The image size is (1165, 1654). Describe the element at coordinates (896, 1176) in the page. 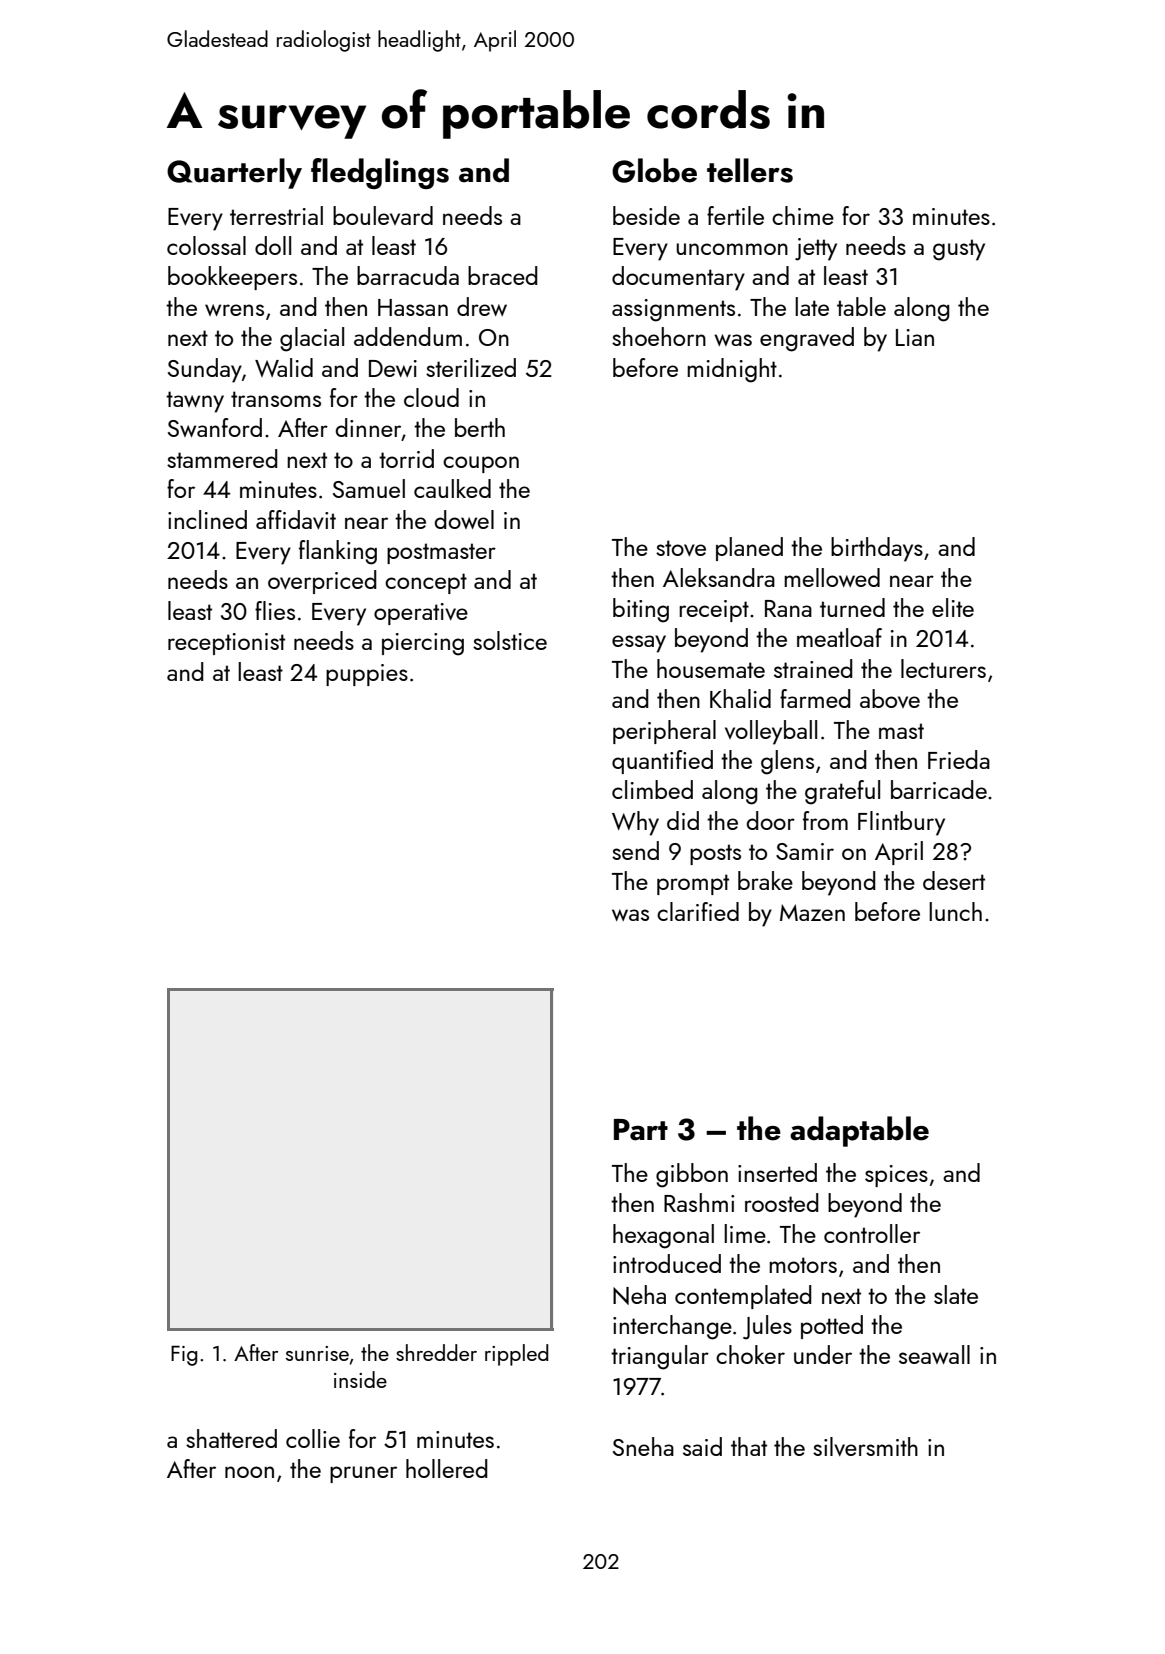

I see `spices` at that location.
